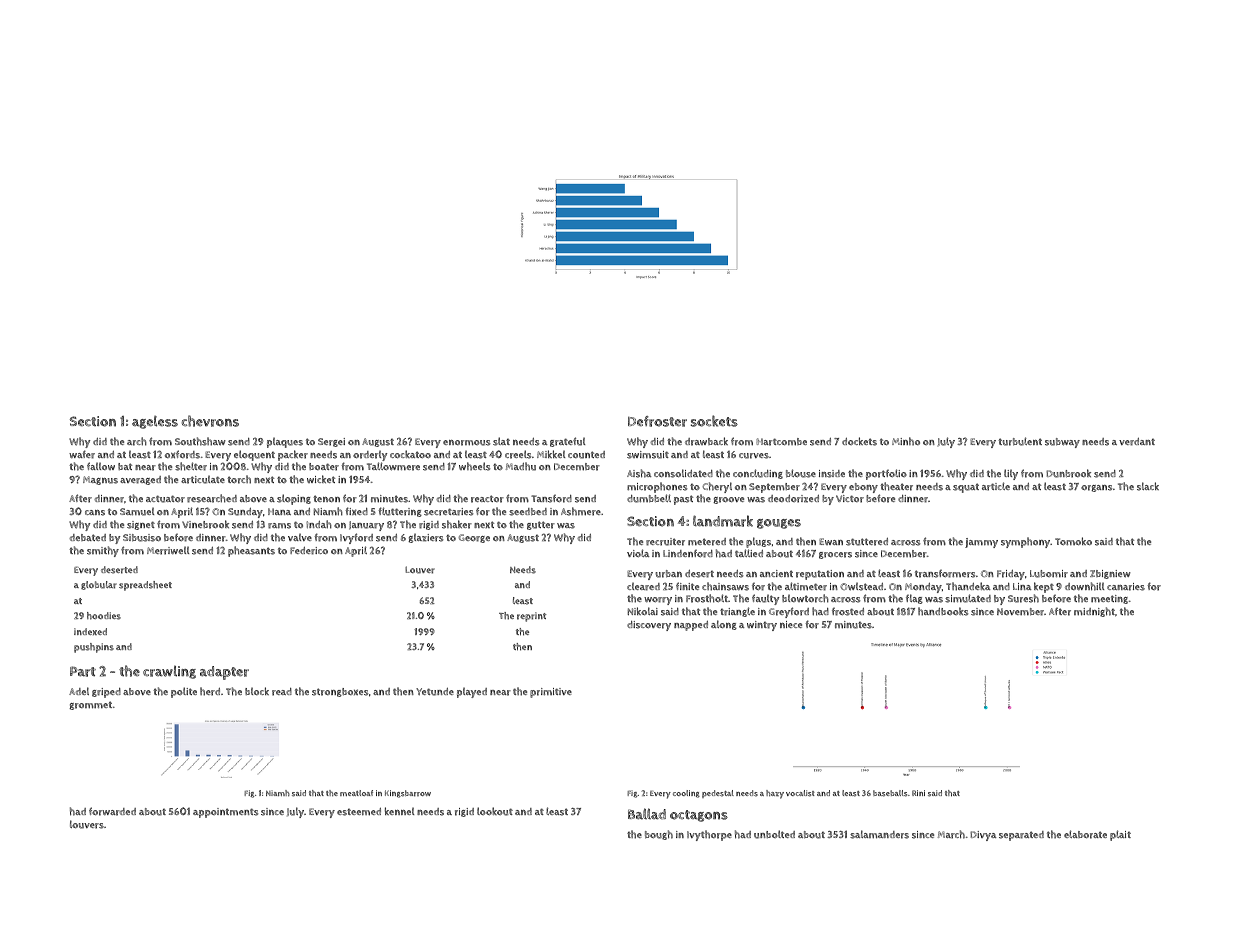  What do you see at coordinates (638, 553) in the image?
I see `viola` at bounding box center [638, 553].
